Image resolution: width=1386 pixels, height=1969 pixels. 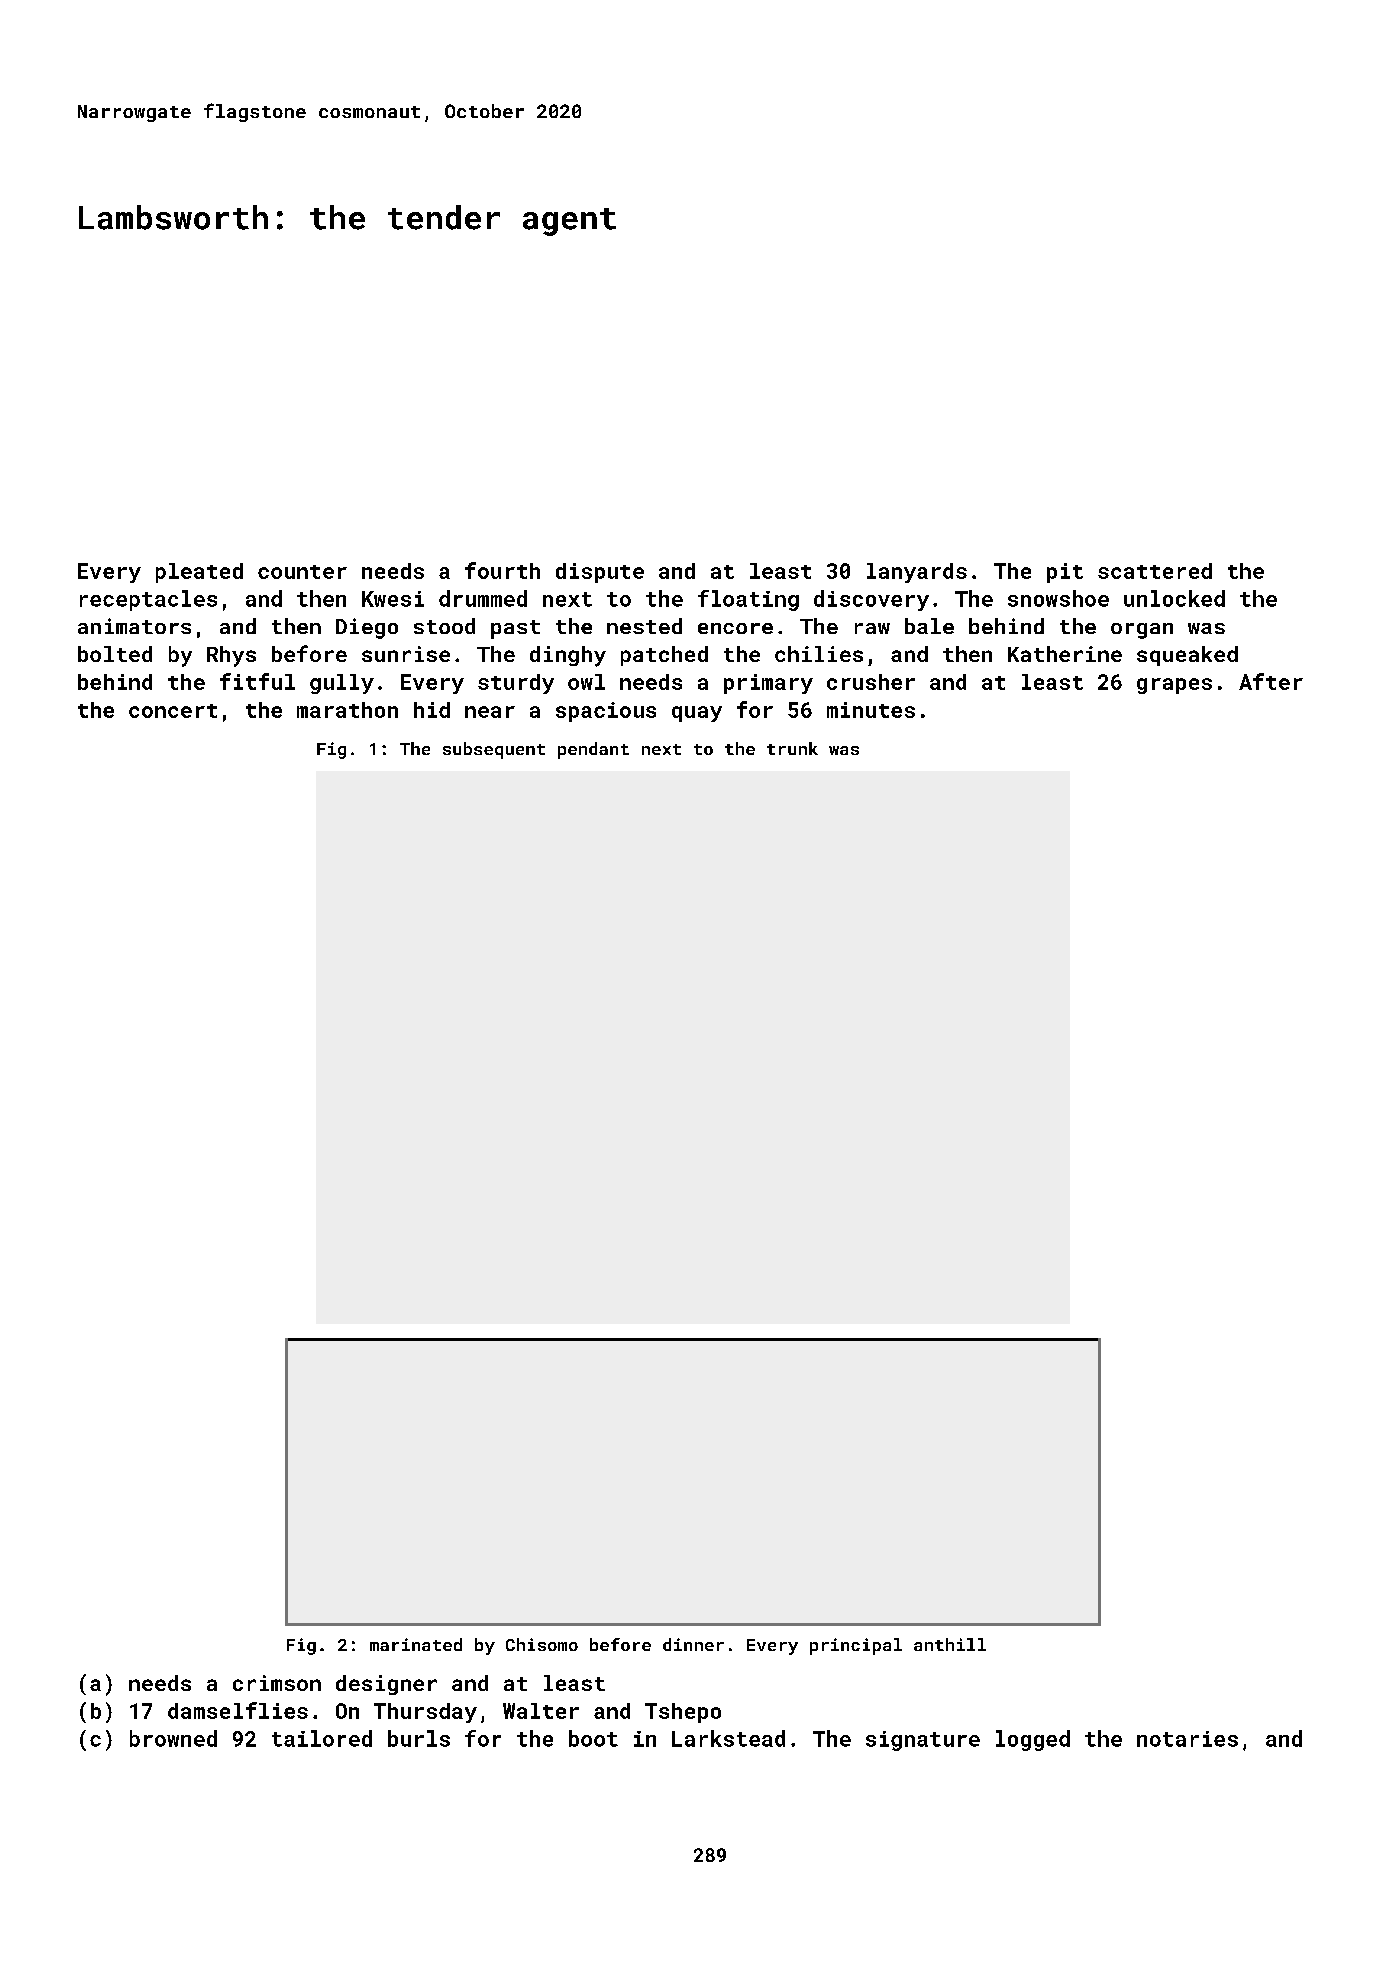 What do you see at coordinates (593, 1738) in the screenshot?
I see `boot` at bounding box center [593, 1738].
